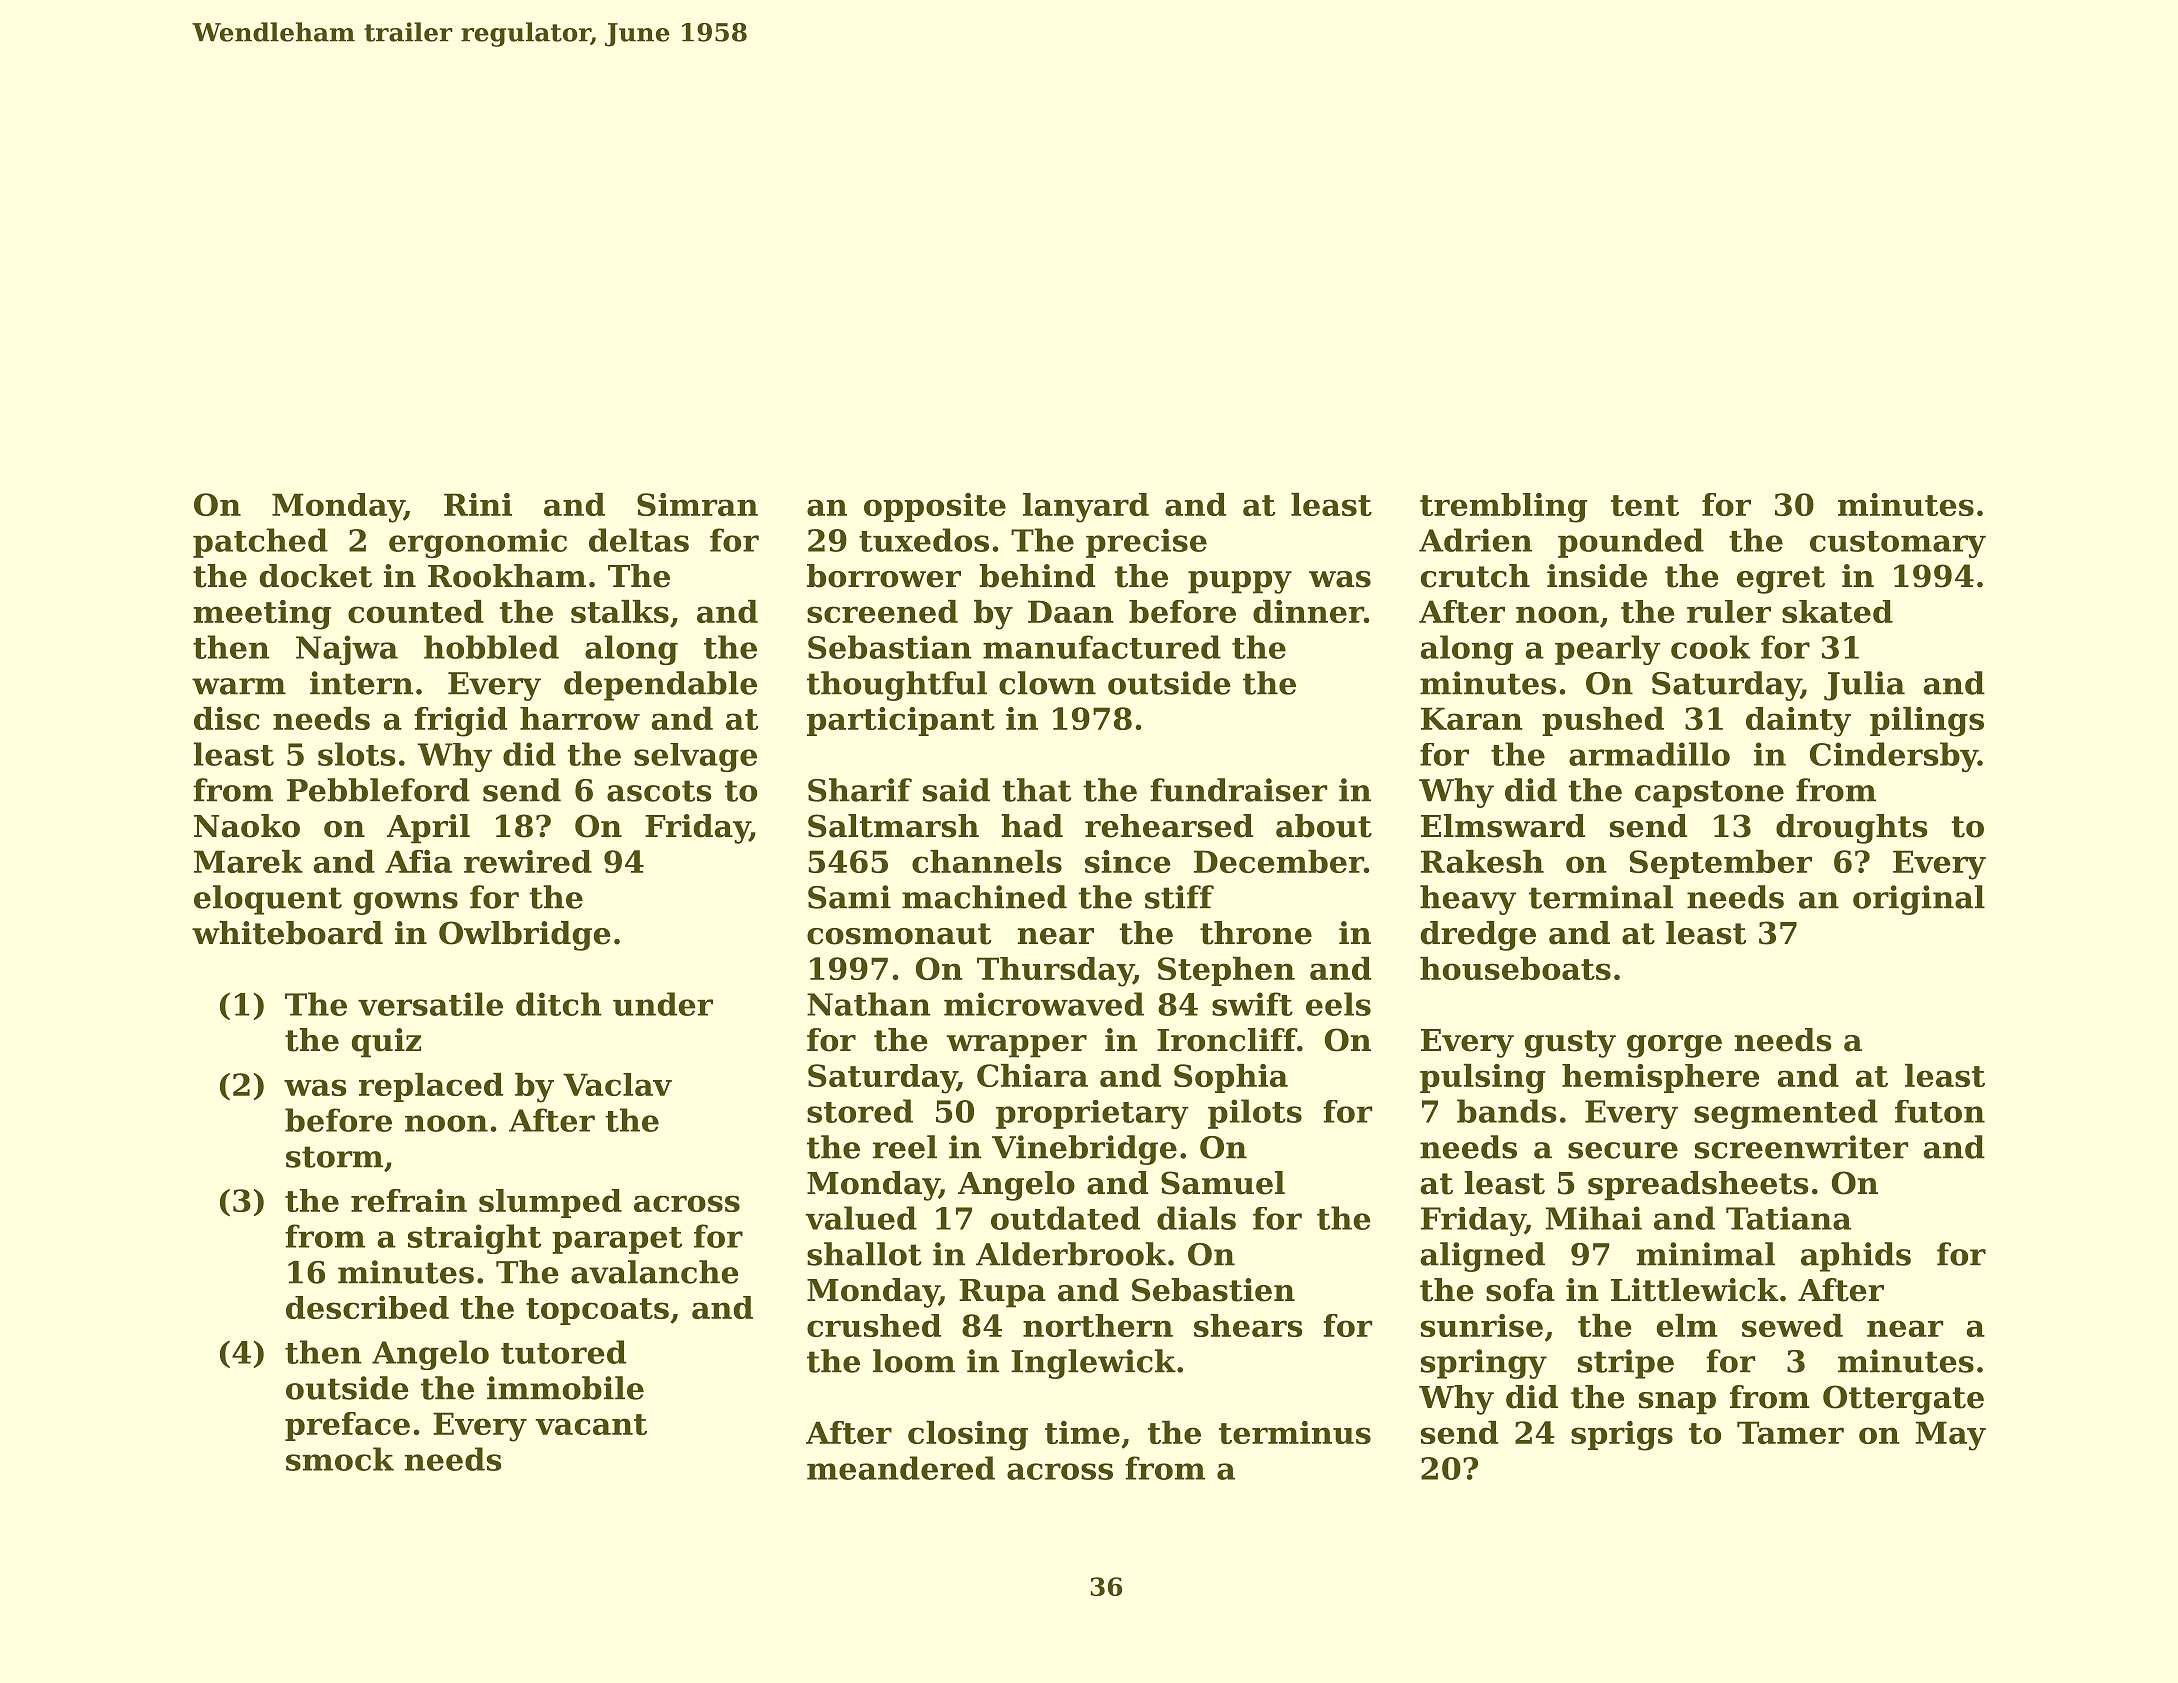 Image resolution: width=2178 pixels, height=1683 pixels. I want to click on participant, so click(901, 721).
